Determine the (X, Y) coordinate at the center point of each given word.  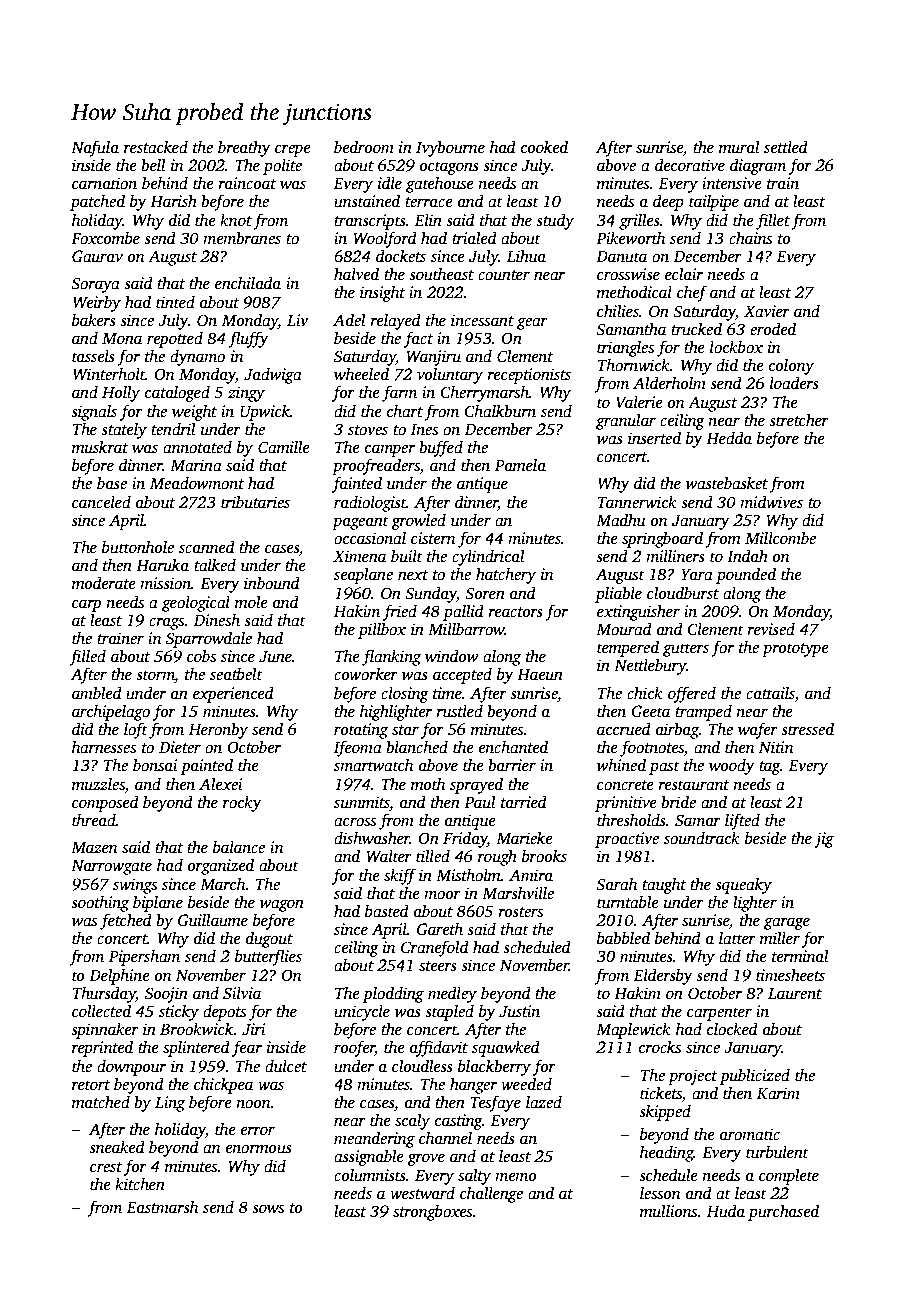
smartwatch (373, 765)
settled (786, 147)
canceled (101, 502)
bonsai (155, 765)
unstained (367, 201)
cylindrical (488, 558)
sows (268, 1209)
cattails (770, 693)
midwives (771, 502)
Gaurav (97, 256)
